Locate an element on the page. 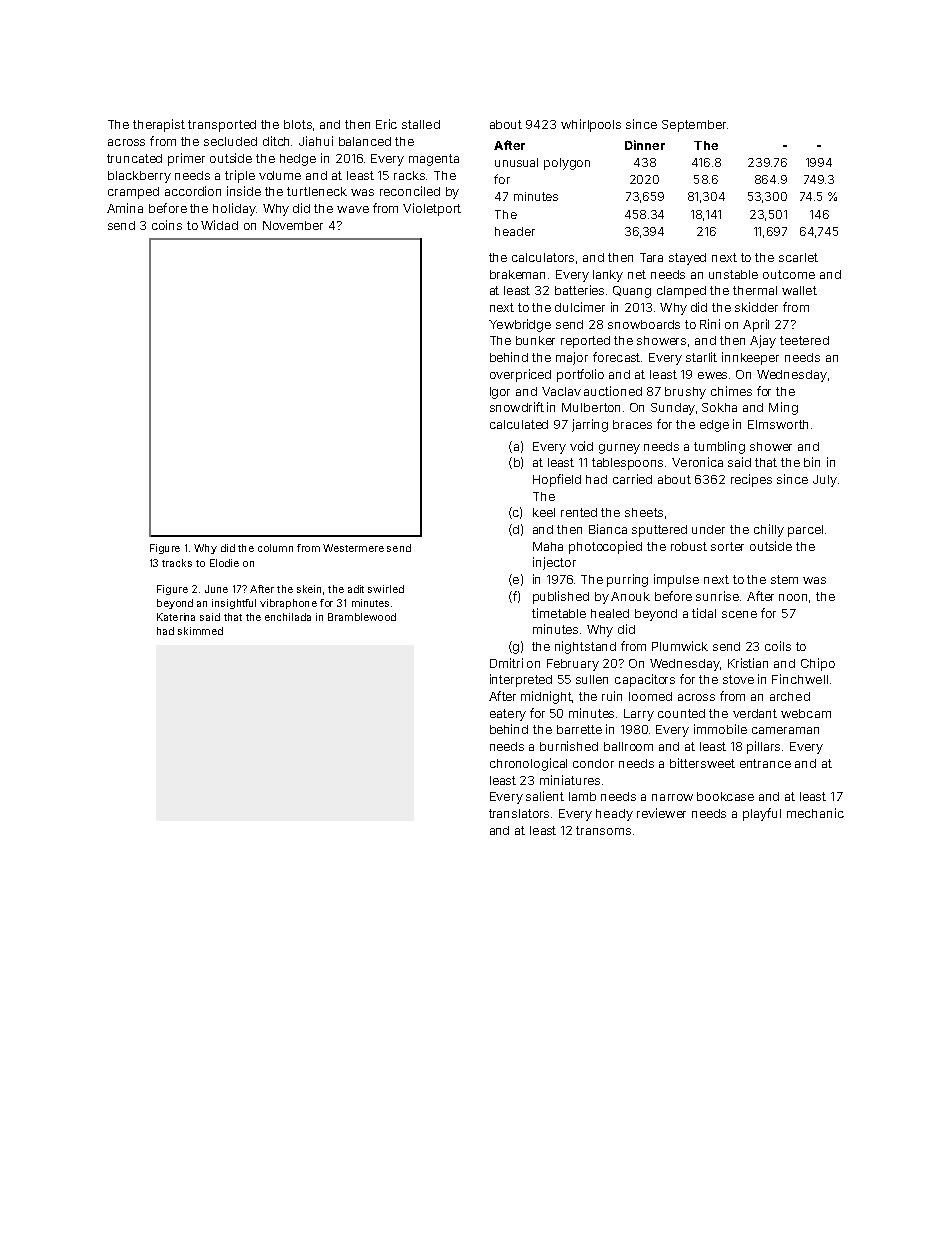  September is located at coordinates (694, 126).
